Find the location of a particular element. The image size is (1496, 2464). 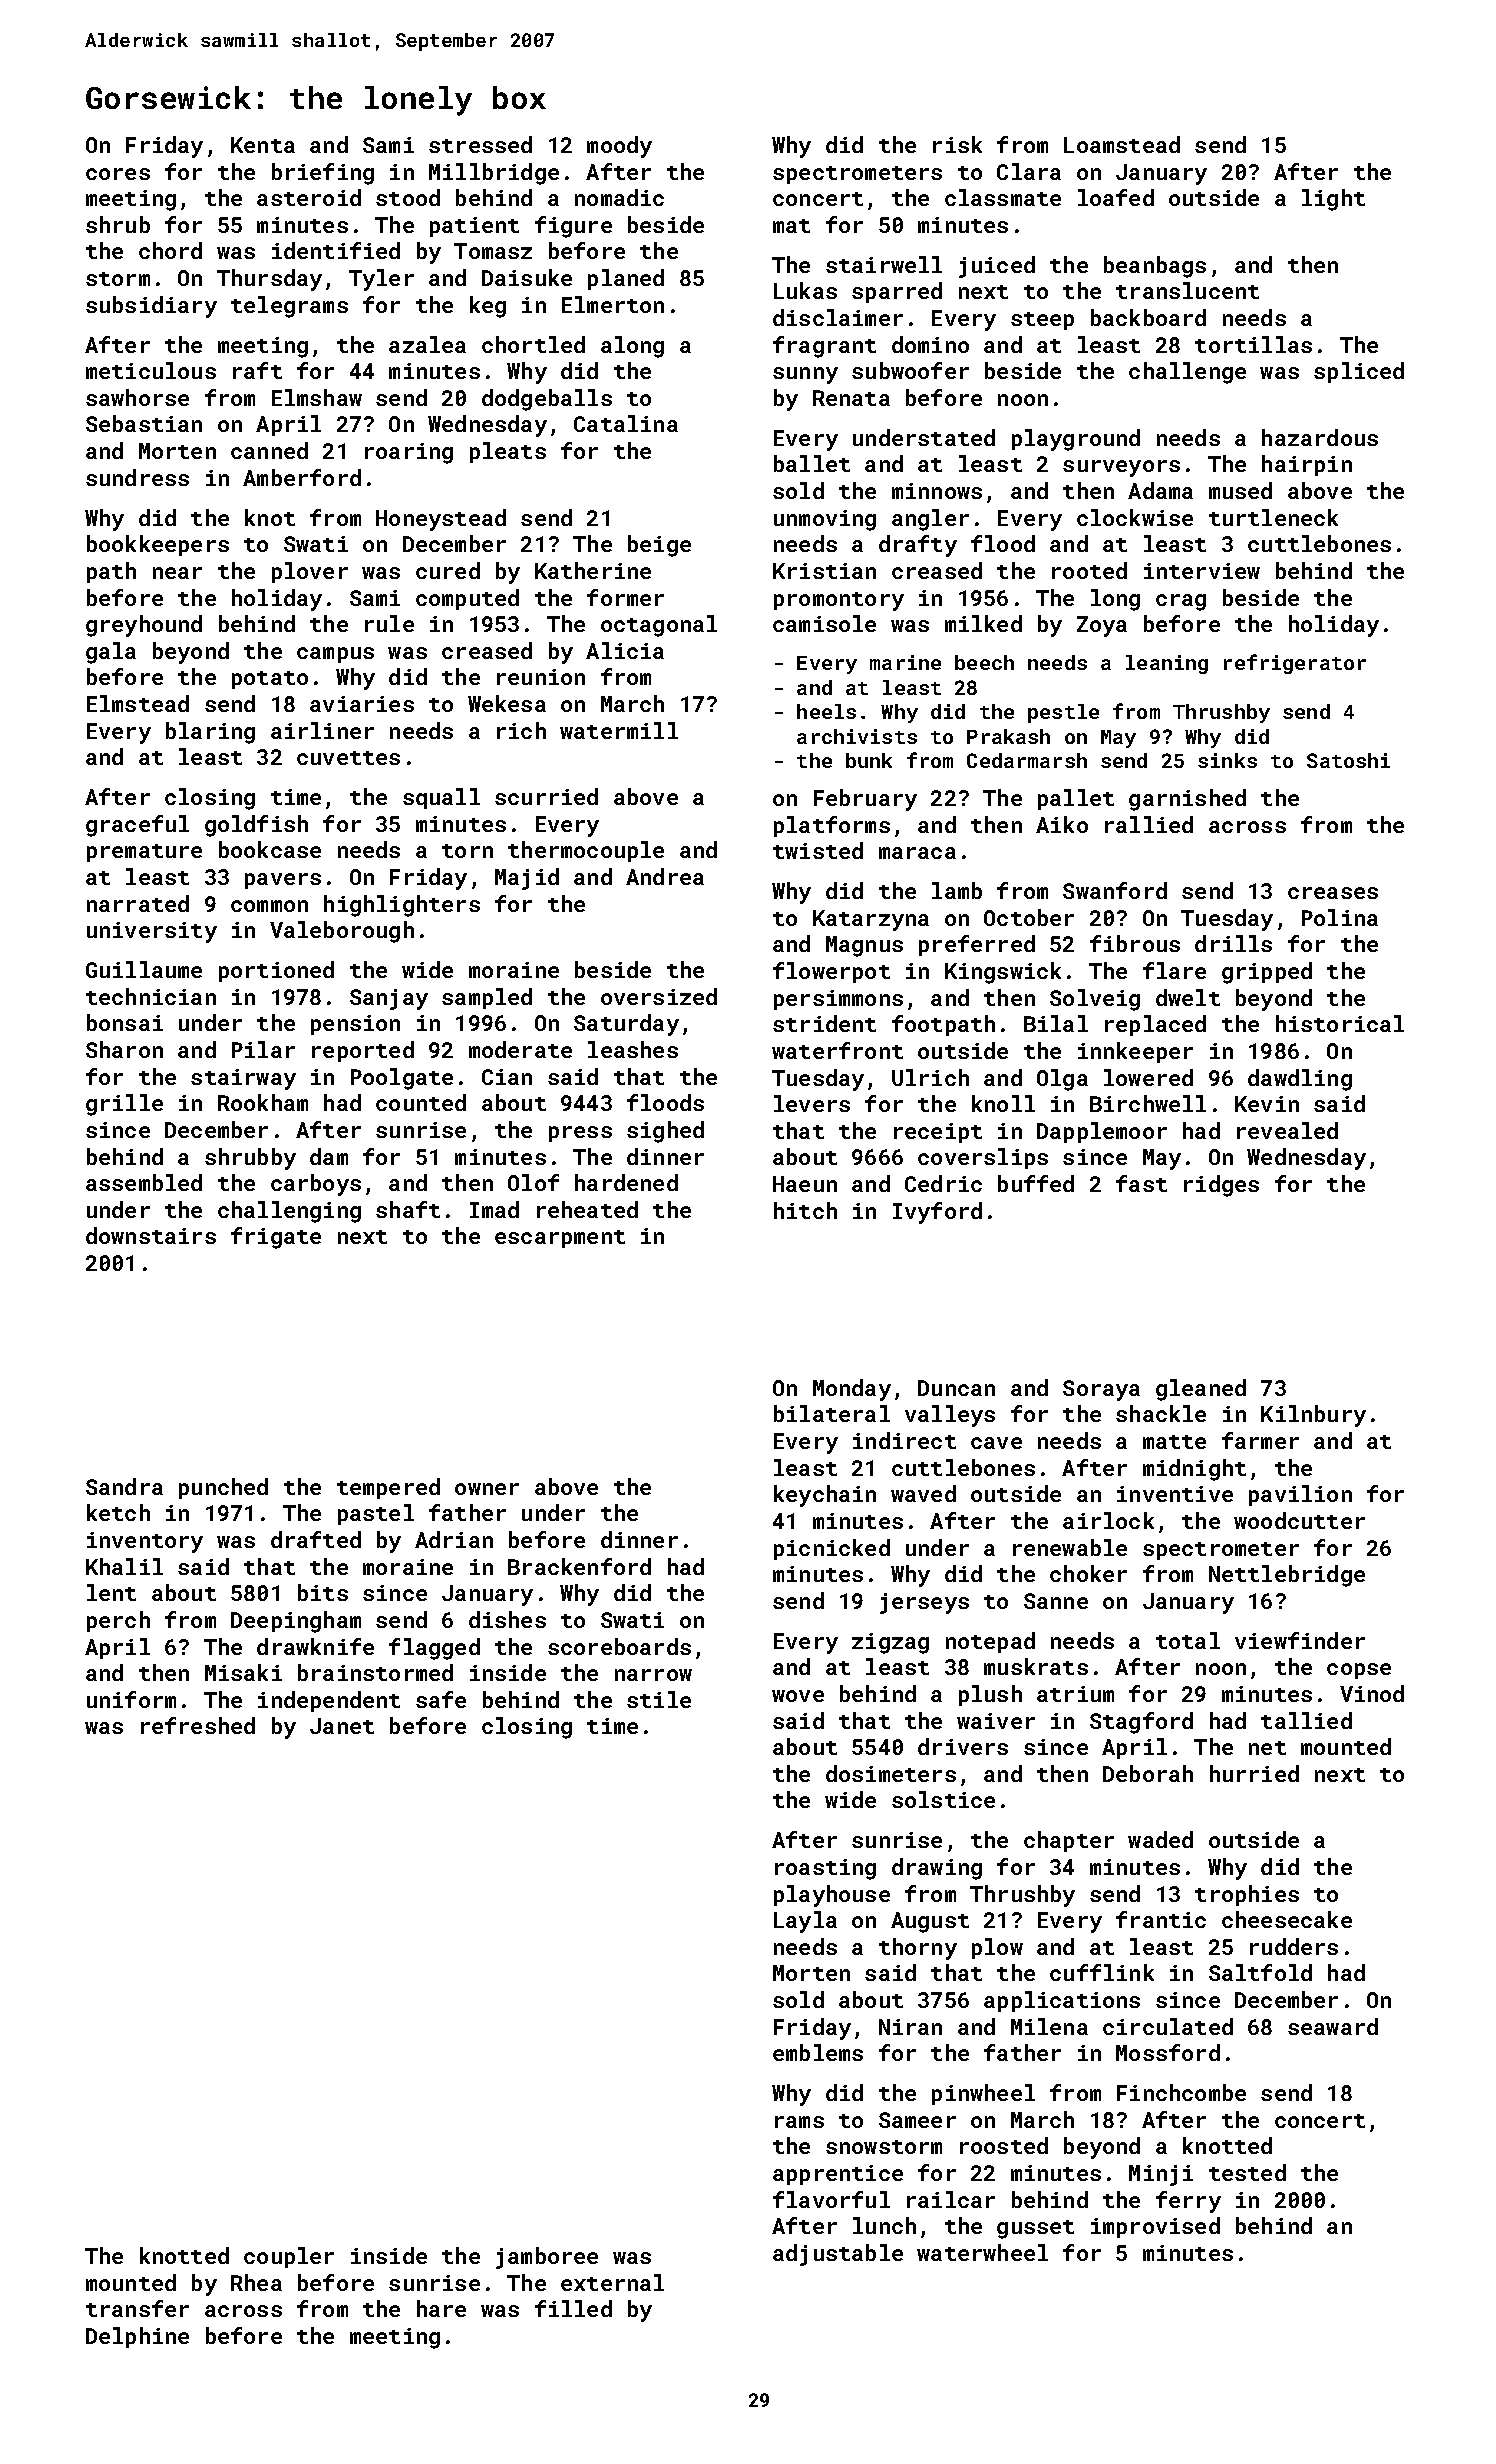

angler is located at coordinates (930, 520).
